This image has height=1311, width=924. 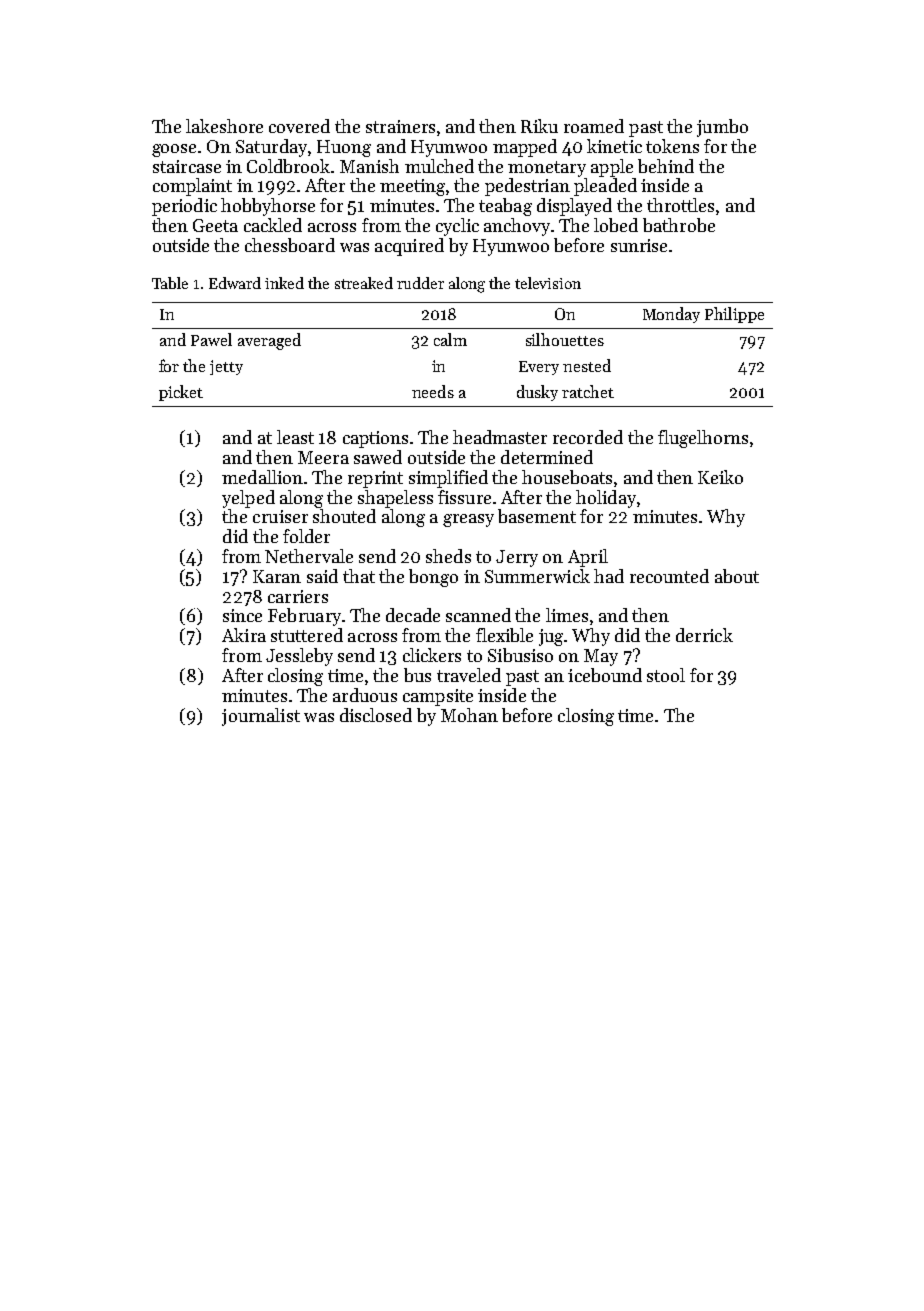 I want to click on holiday, so click(x=606, y=499).
